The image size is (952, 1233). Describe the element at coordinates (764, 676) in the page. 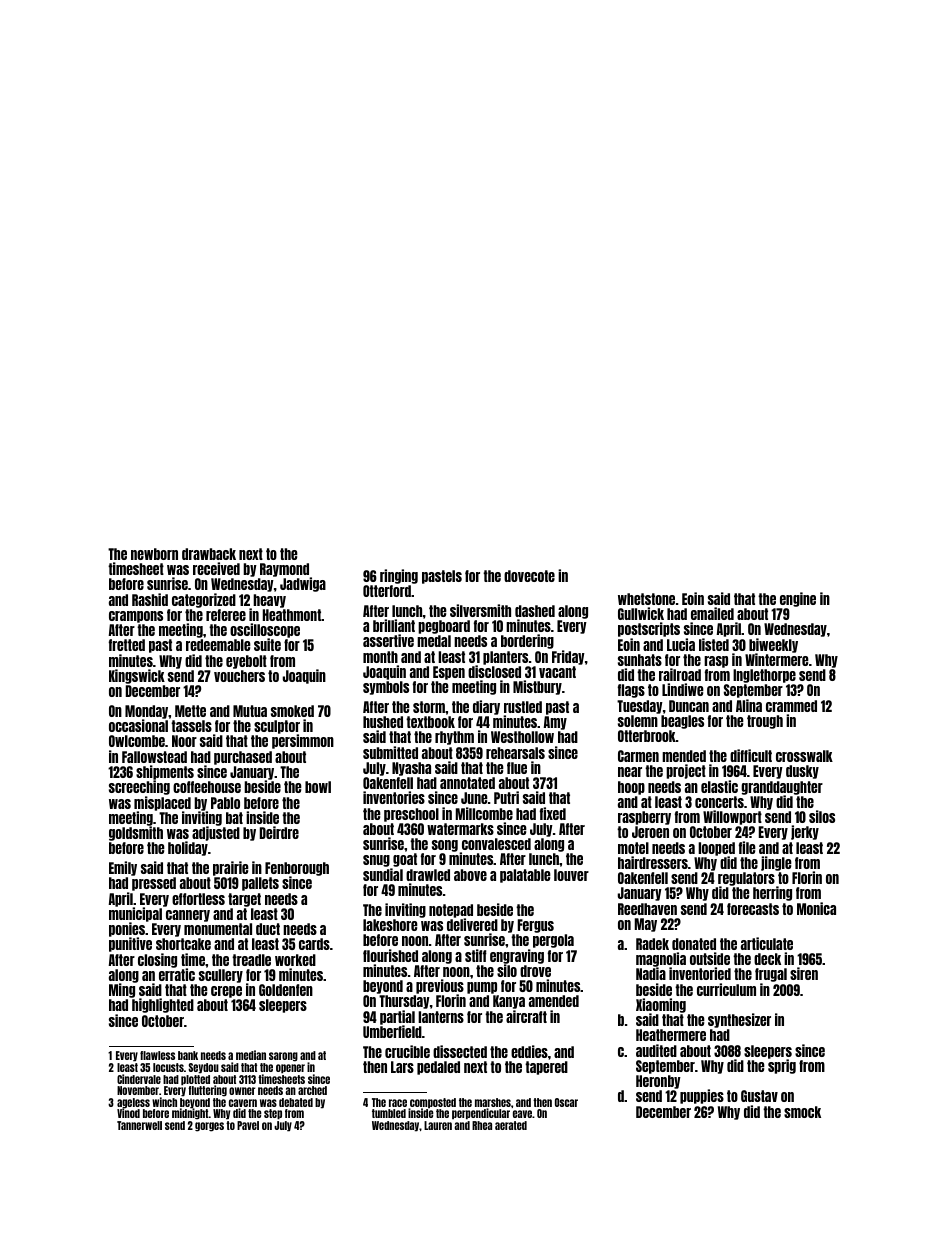

I see `Inglethorpe` at that location.
